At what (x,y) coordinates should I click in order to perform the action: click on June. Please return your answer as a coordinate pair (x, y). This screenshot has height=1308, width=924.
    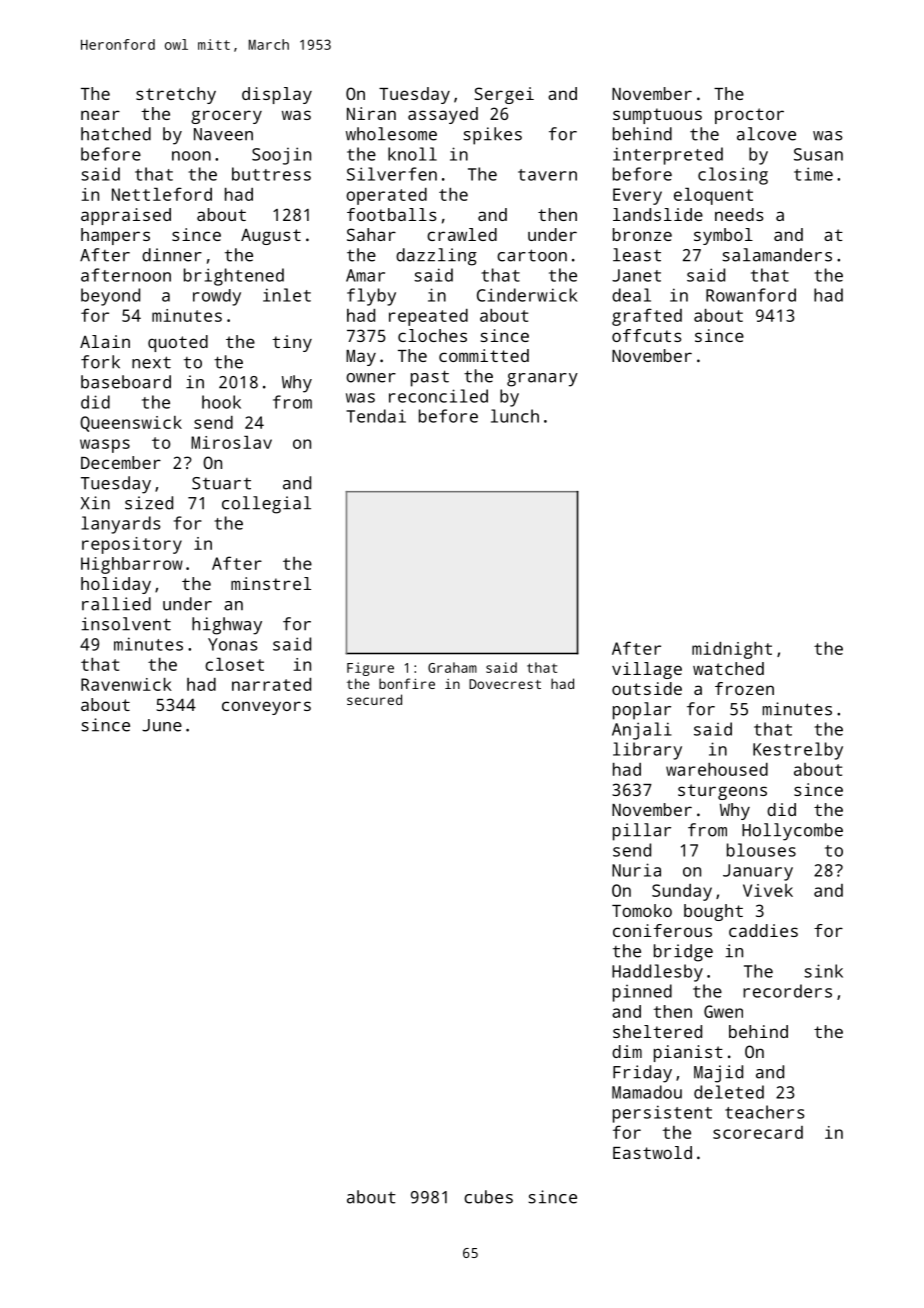
    Looking at the image, I should click on (162, 725).
